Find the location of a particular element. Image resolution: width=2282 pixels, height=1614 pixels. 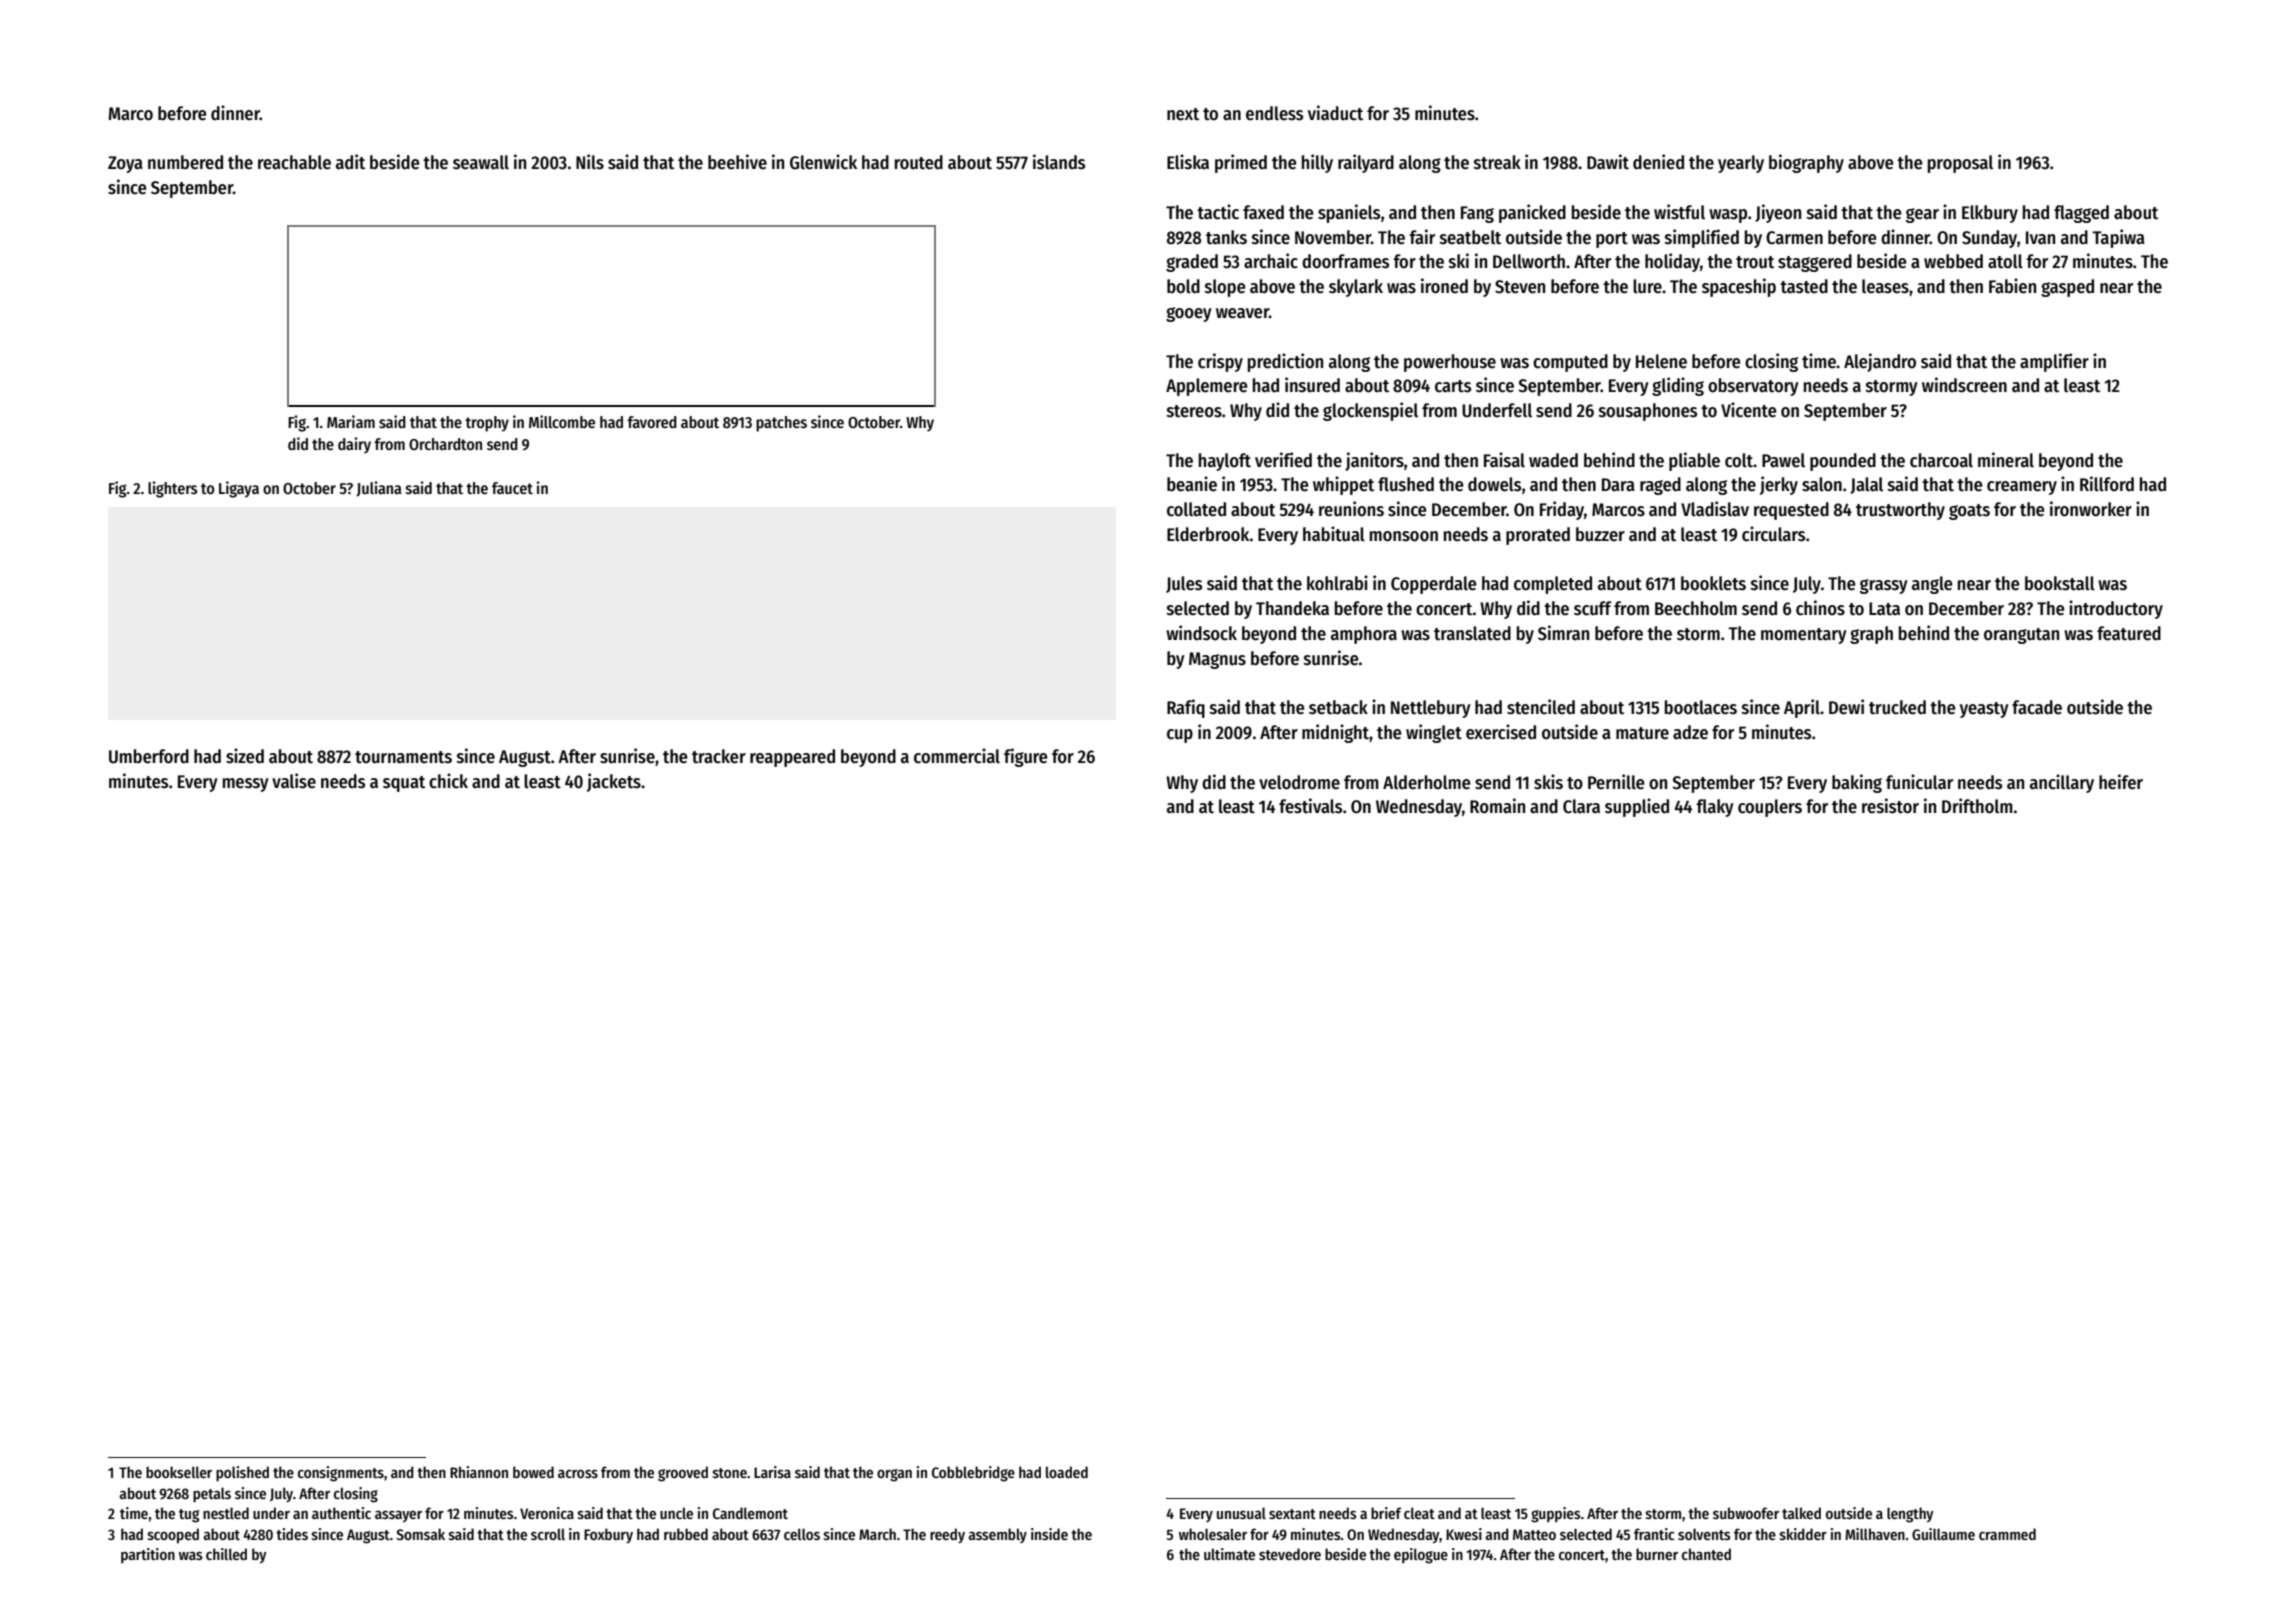

trophy is located at coordinates (487, 424).
